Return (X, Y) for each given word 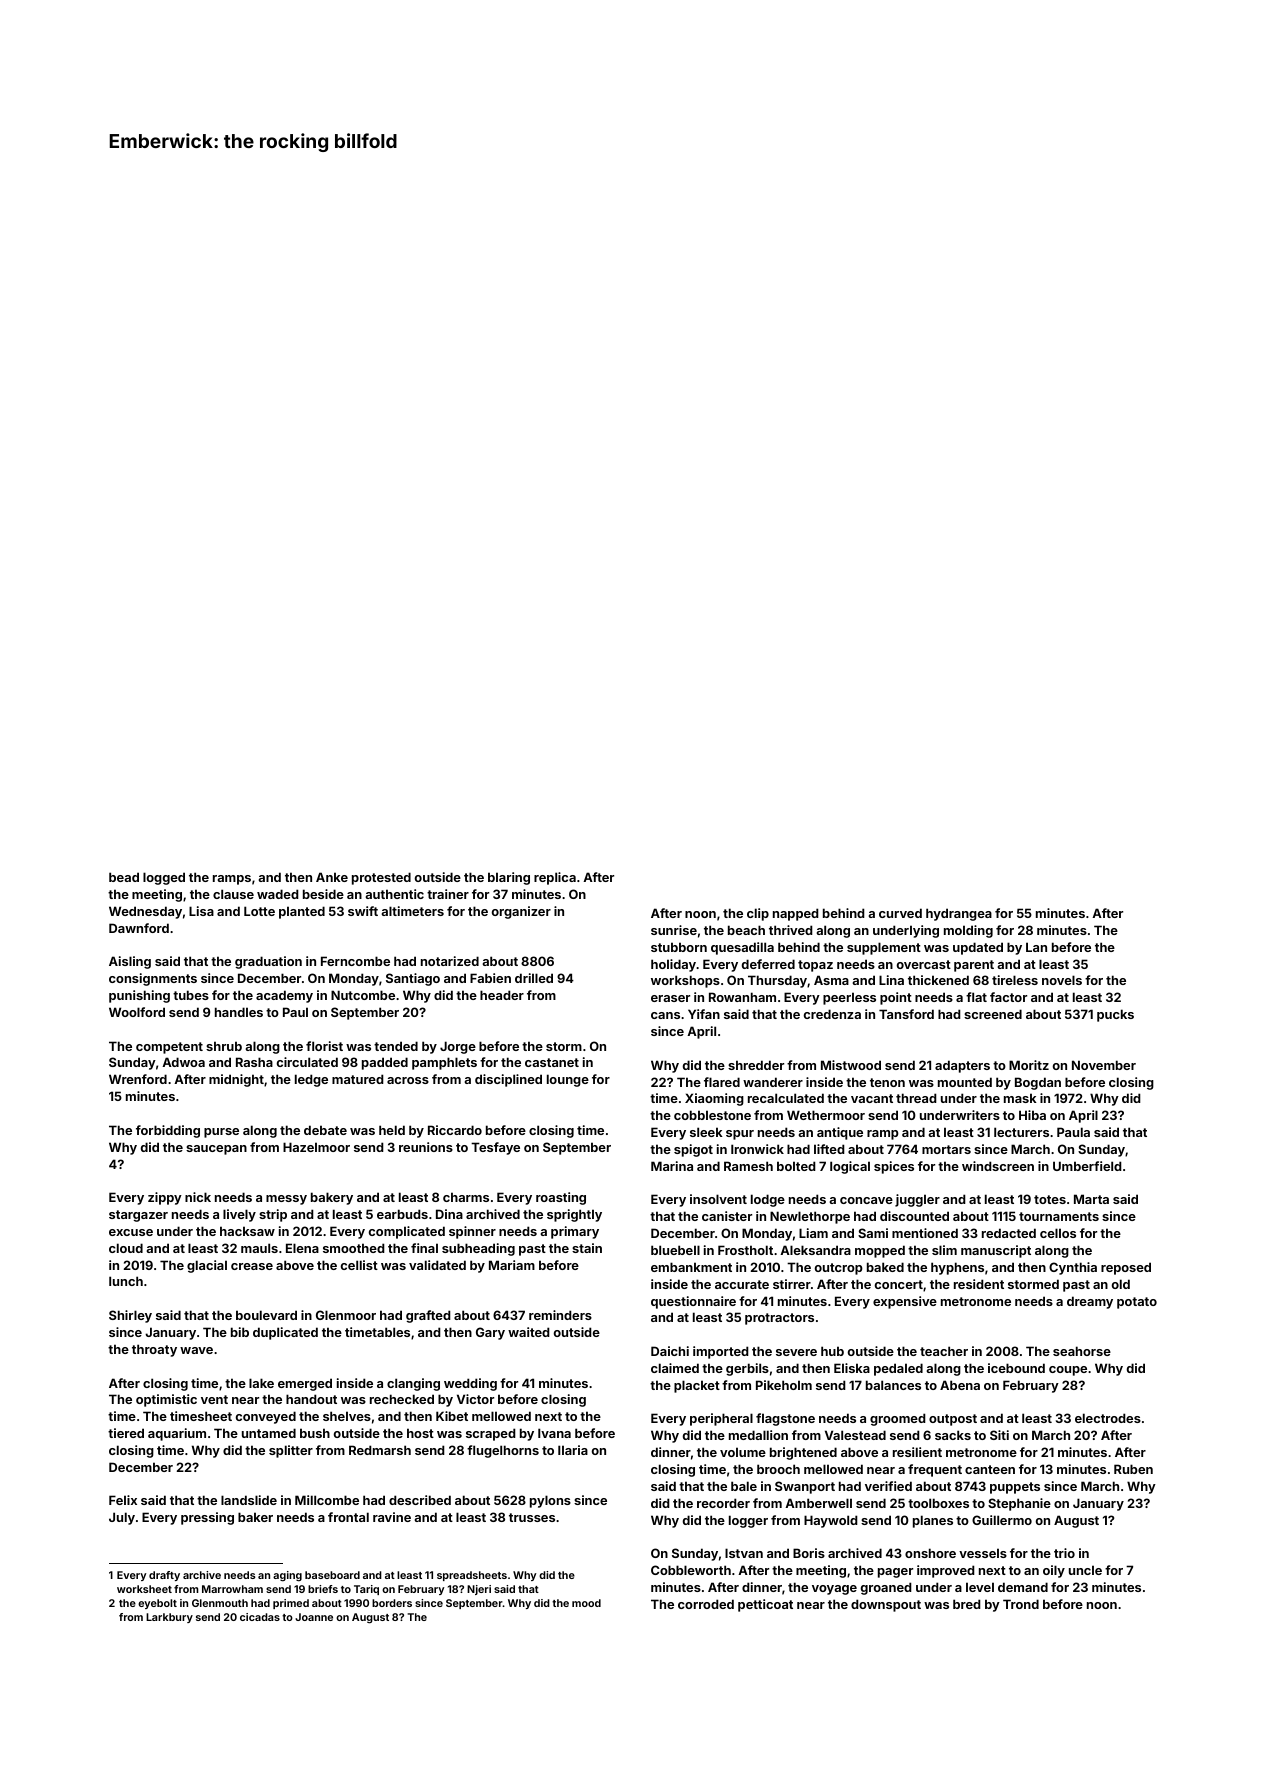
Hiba (1032, 1115)
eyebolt (157, 1604)
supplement (884, 948)
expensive (905, 1302)
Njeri (479, 1590)
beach (746, 930)
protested (381, 878)
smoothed (354, 1248)
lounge (568, 1080)
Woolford (137, 1012)
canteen (990, 1469)
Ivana (554, 1433)
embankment (691, 1267)
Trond (1021, 1604)
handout (311, 1399)
